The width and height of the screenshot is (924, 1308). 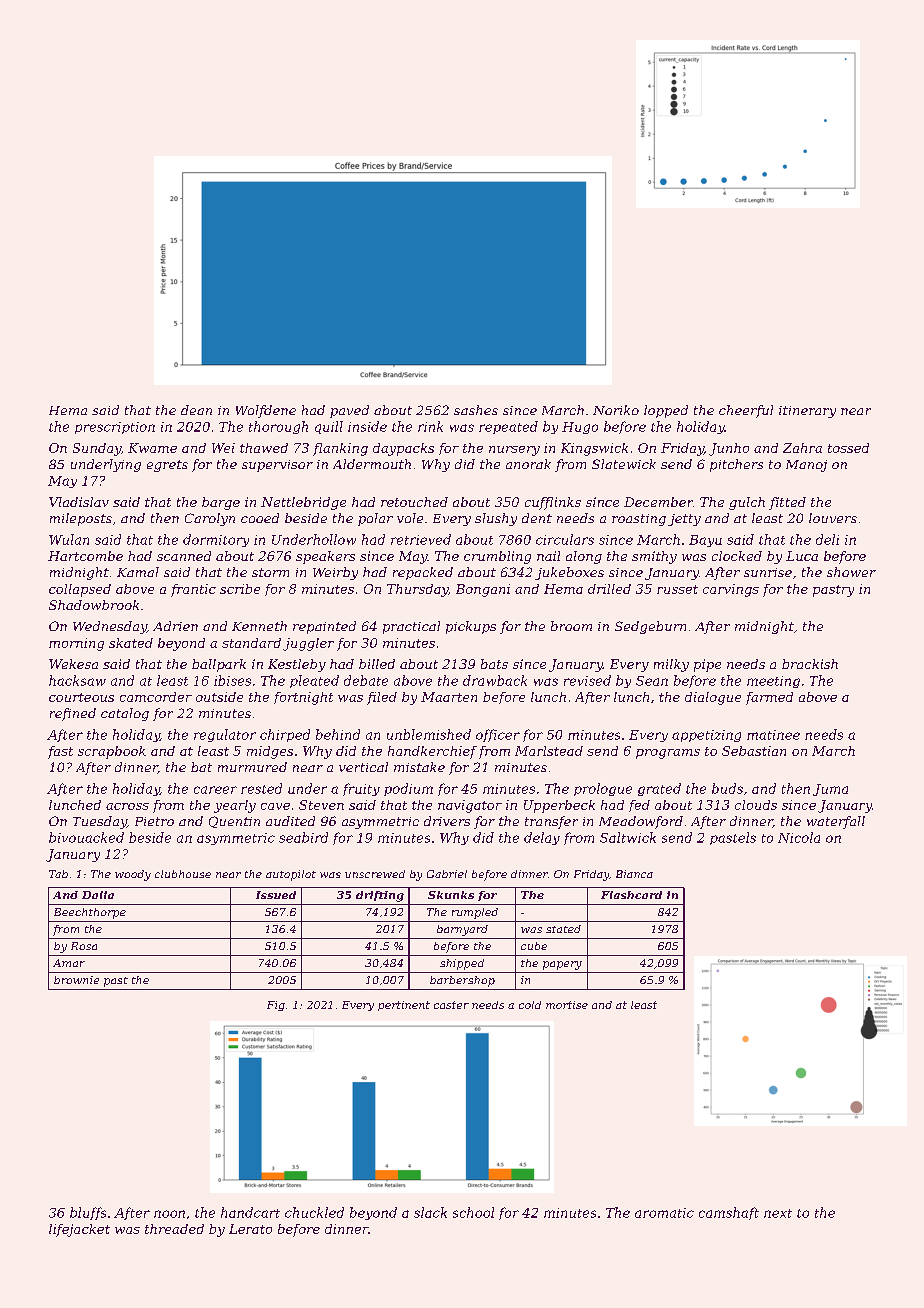 What do you see at coordinates (303, 503) in the screenshot?
I see `Nettlebridge` at bounding box center [303, 503].
